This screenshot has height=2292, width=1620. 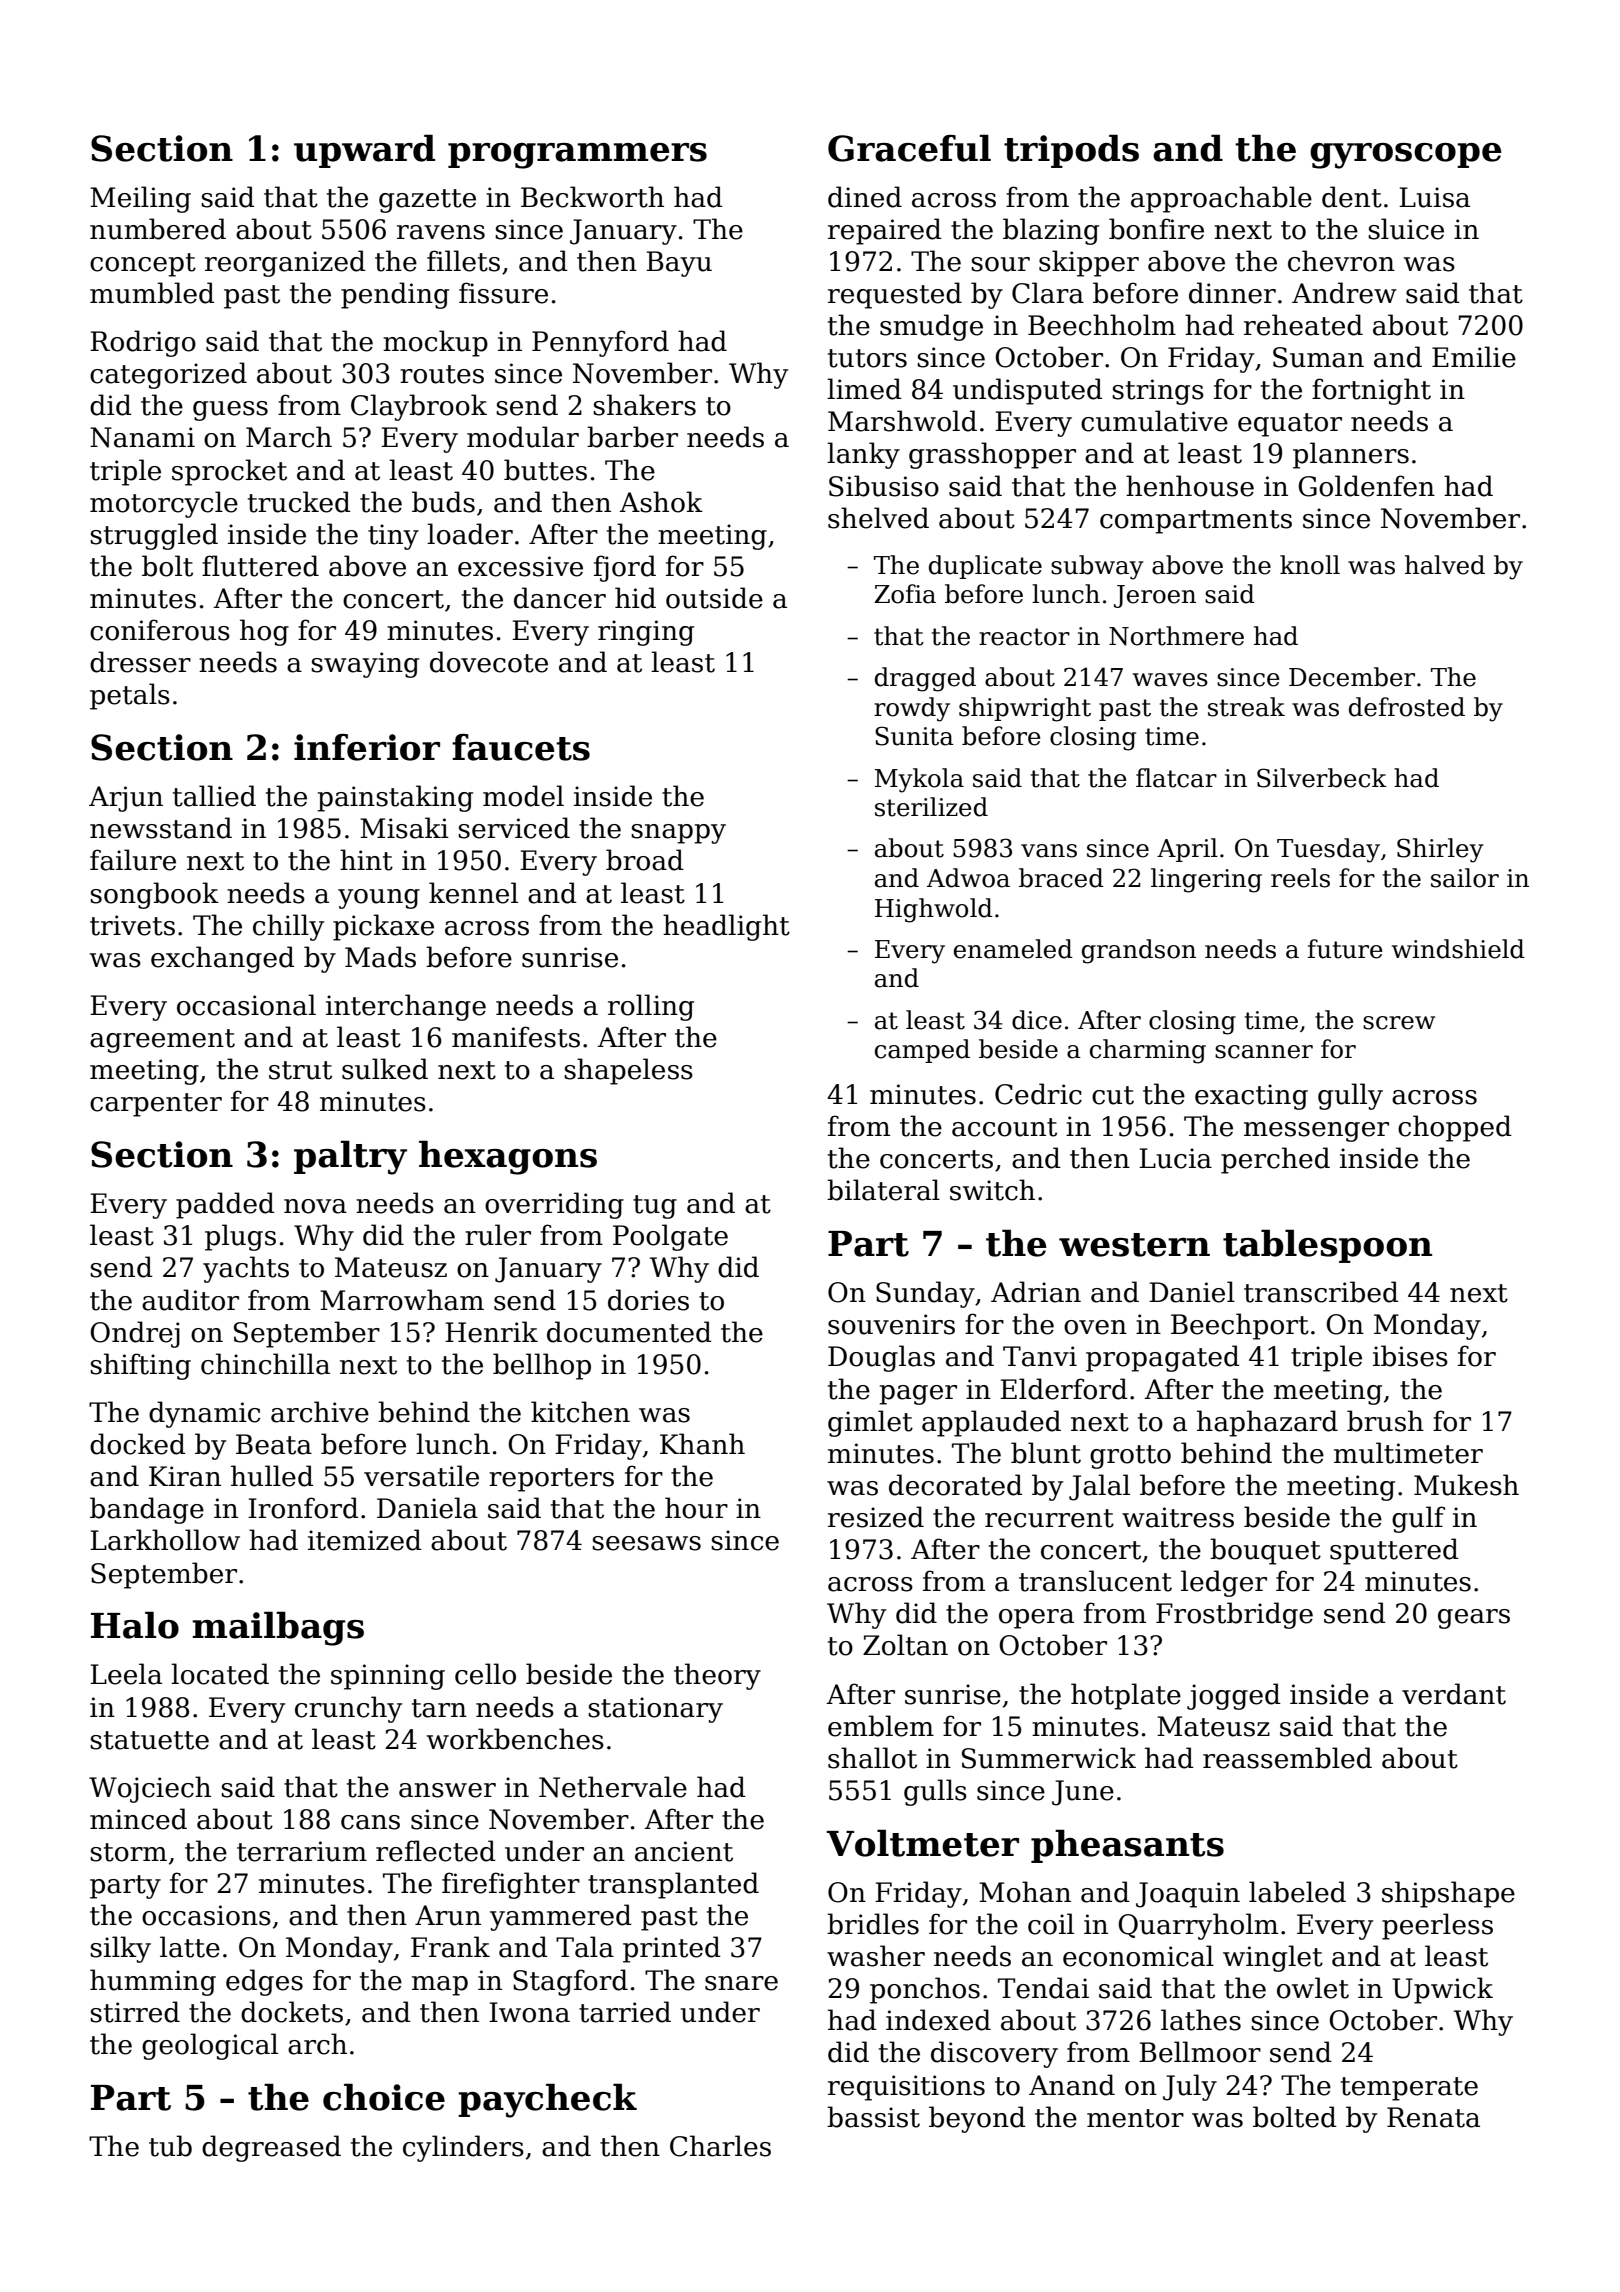 What do you see at coordinates (1322, 778) in the screenshot?
I see `Silverbeck` at bounding box center [1322, 778].
